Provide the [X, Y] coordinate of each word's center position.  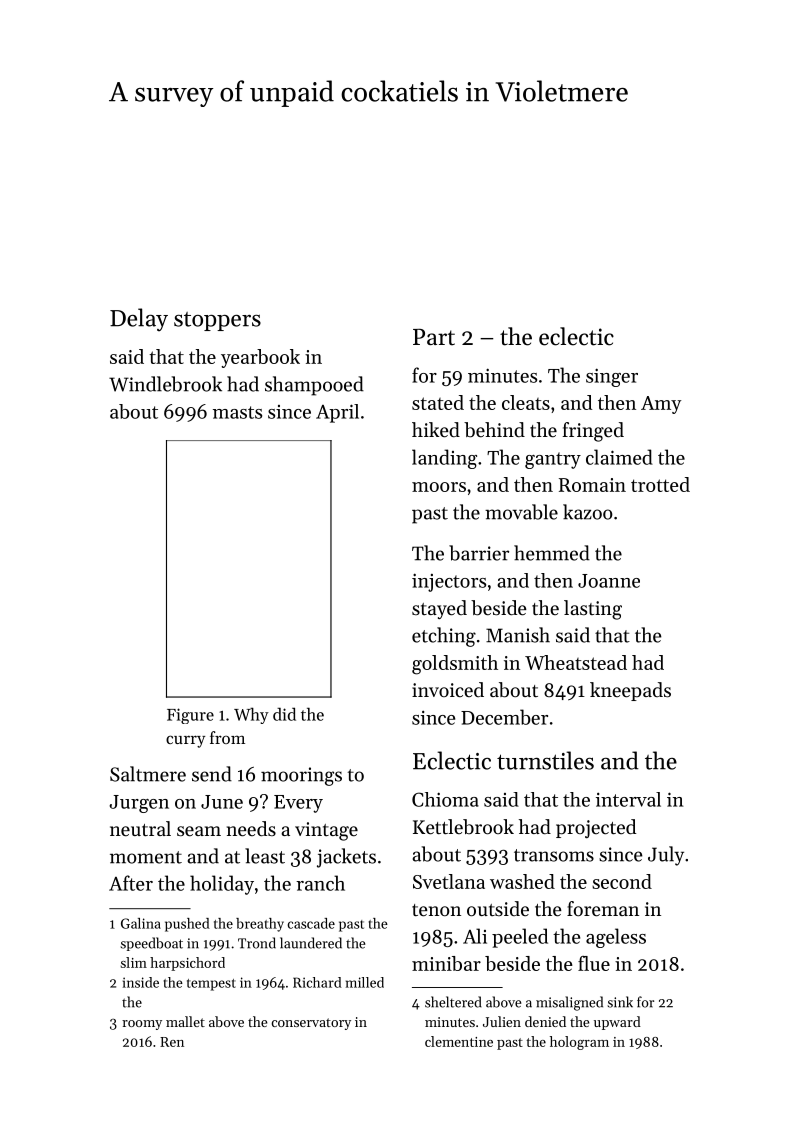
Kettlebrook [463, 827]
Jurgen [139, 804]
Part [434, 337]
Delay [139, 319]
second [622, 881]
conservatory [311, 1024]
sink [620, 1002]
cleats [526, 402]
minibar [446, 963]
